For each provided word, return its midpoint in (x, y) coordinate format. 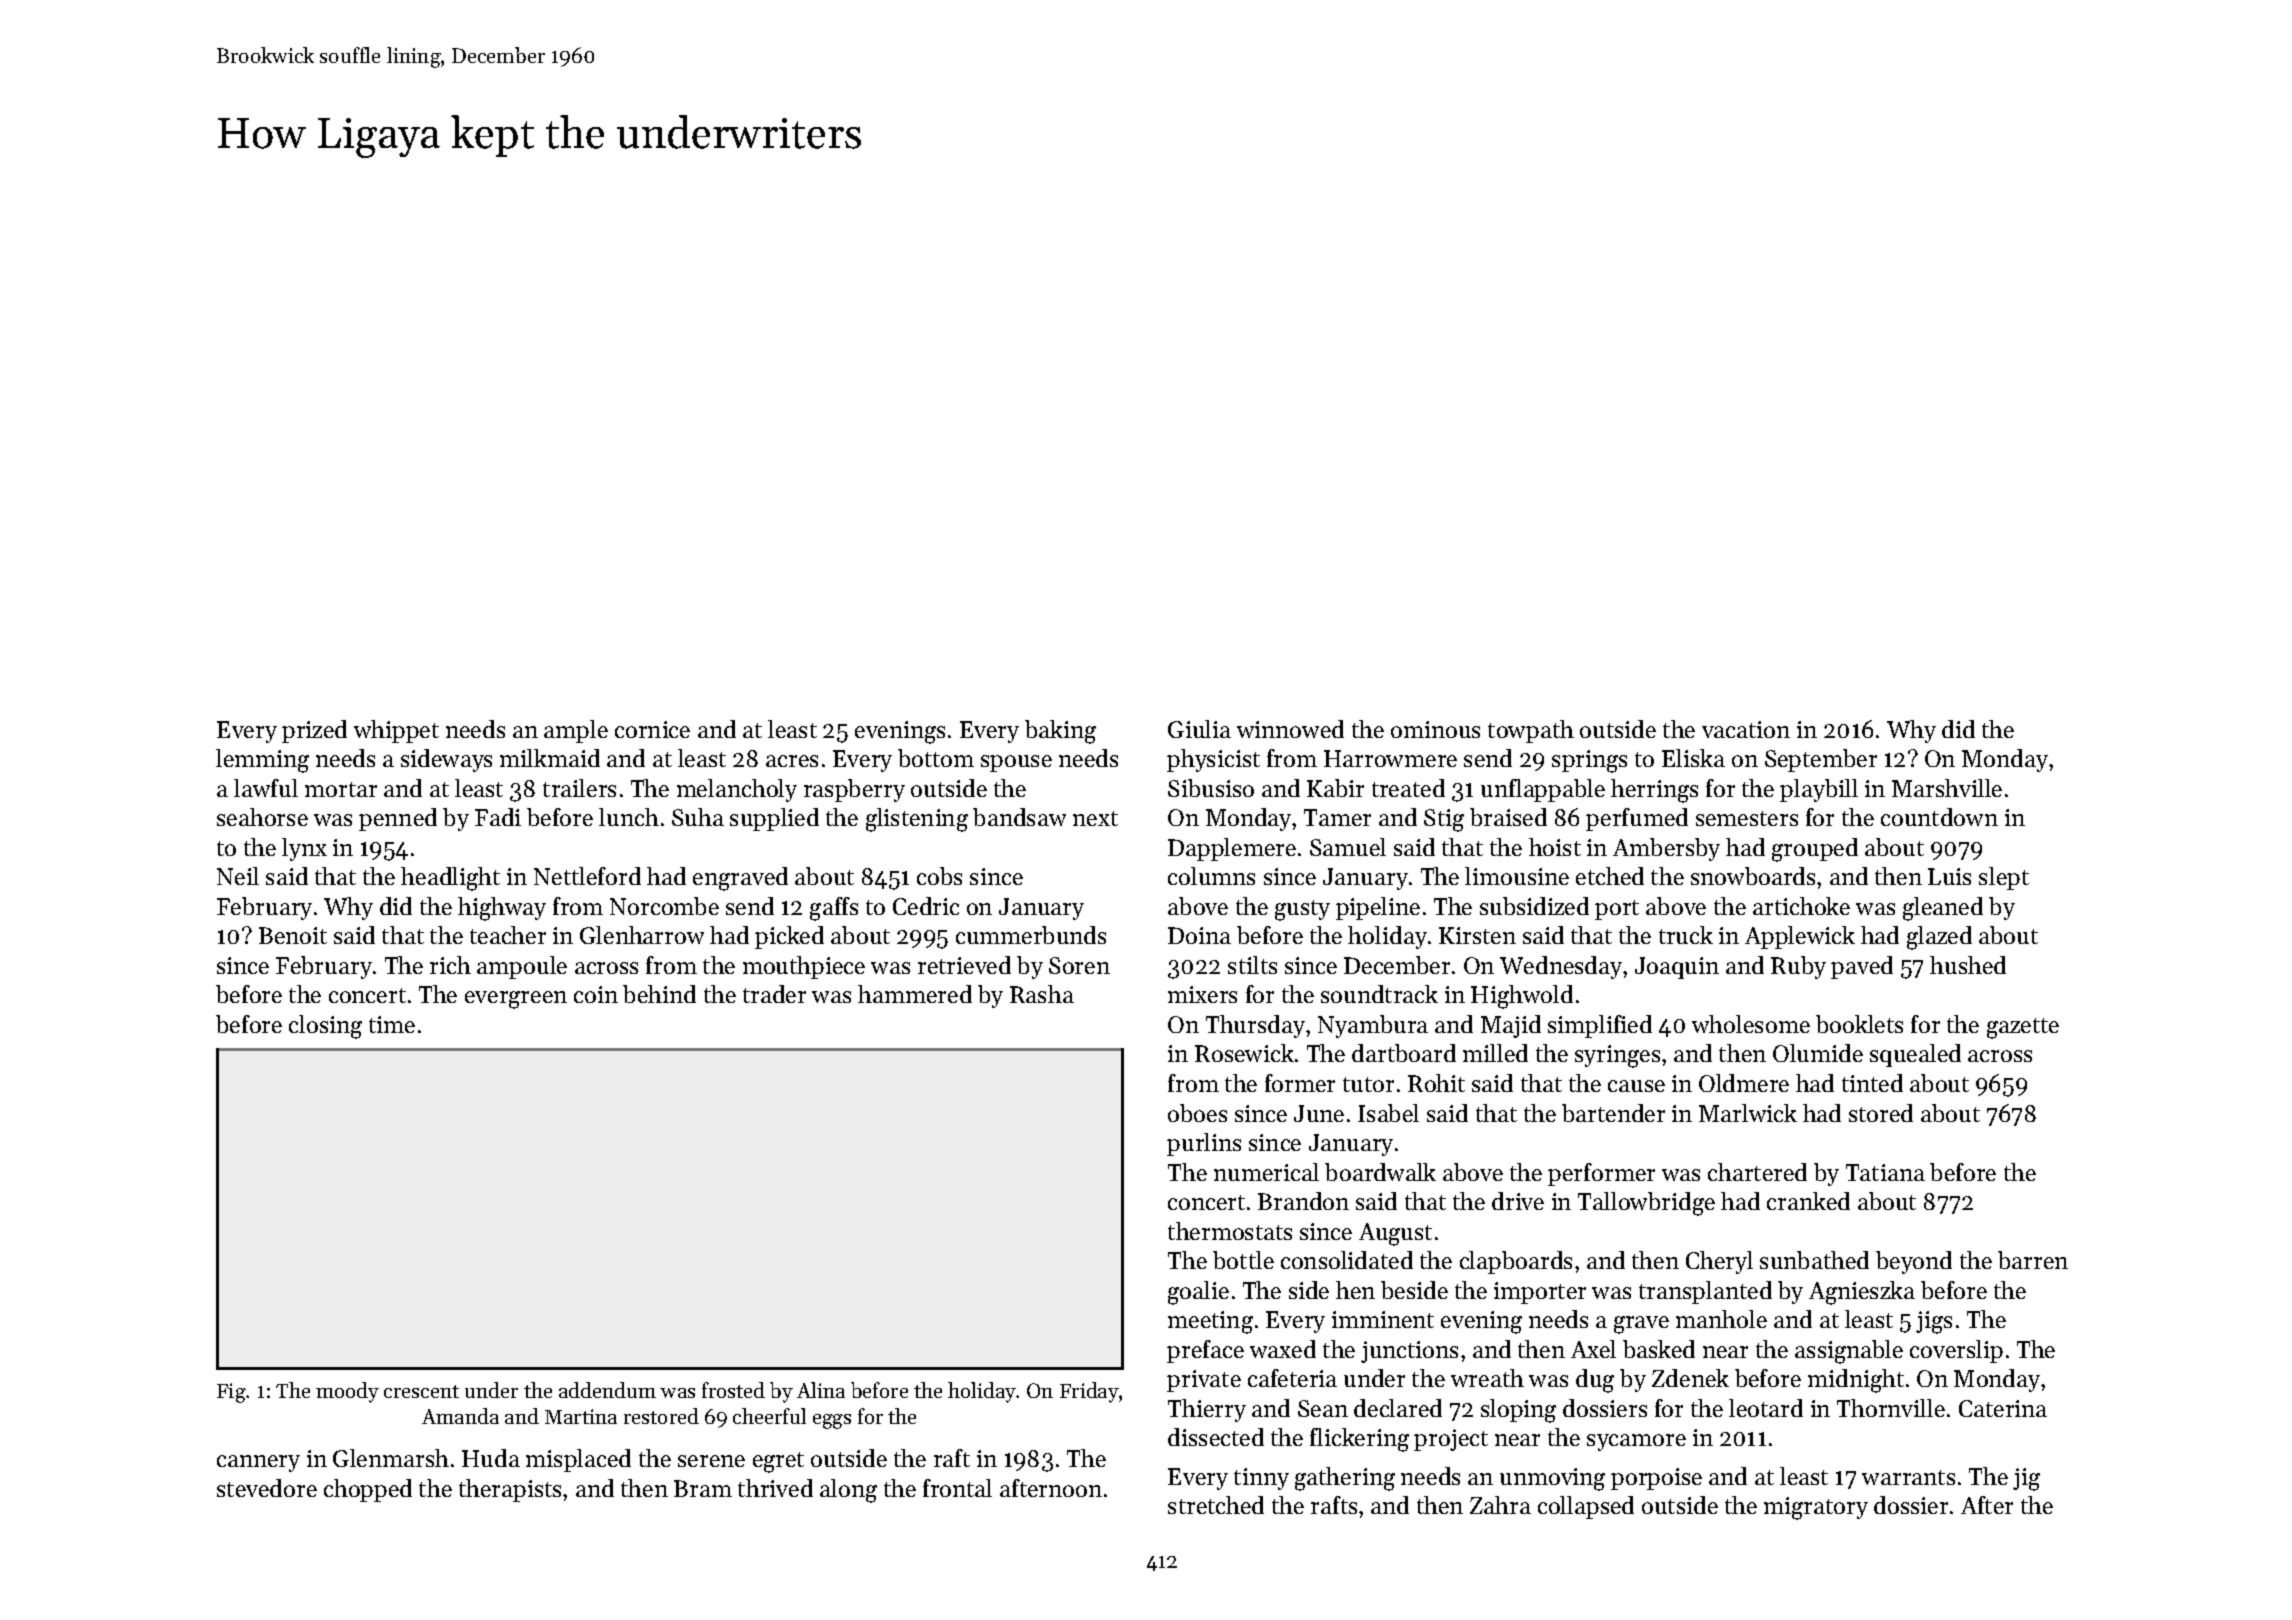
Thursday (1255, 1026)
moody (347, 1392)
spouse (1016, 763)
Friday (1089, 1392)
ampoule (522, 967)
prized (314, 731)
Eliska (1693, 758)
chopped (368, 1490)
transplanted (1705, 1292)
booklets (1859, 1024)
